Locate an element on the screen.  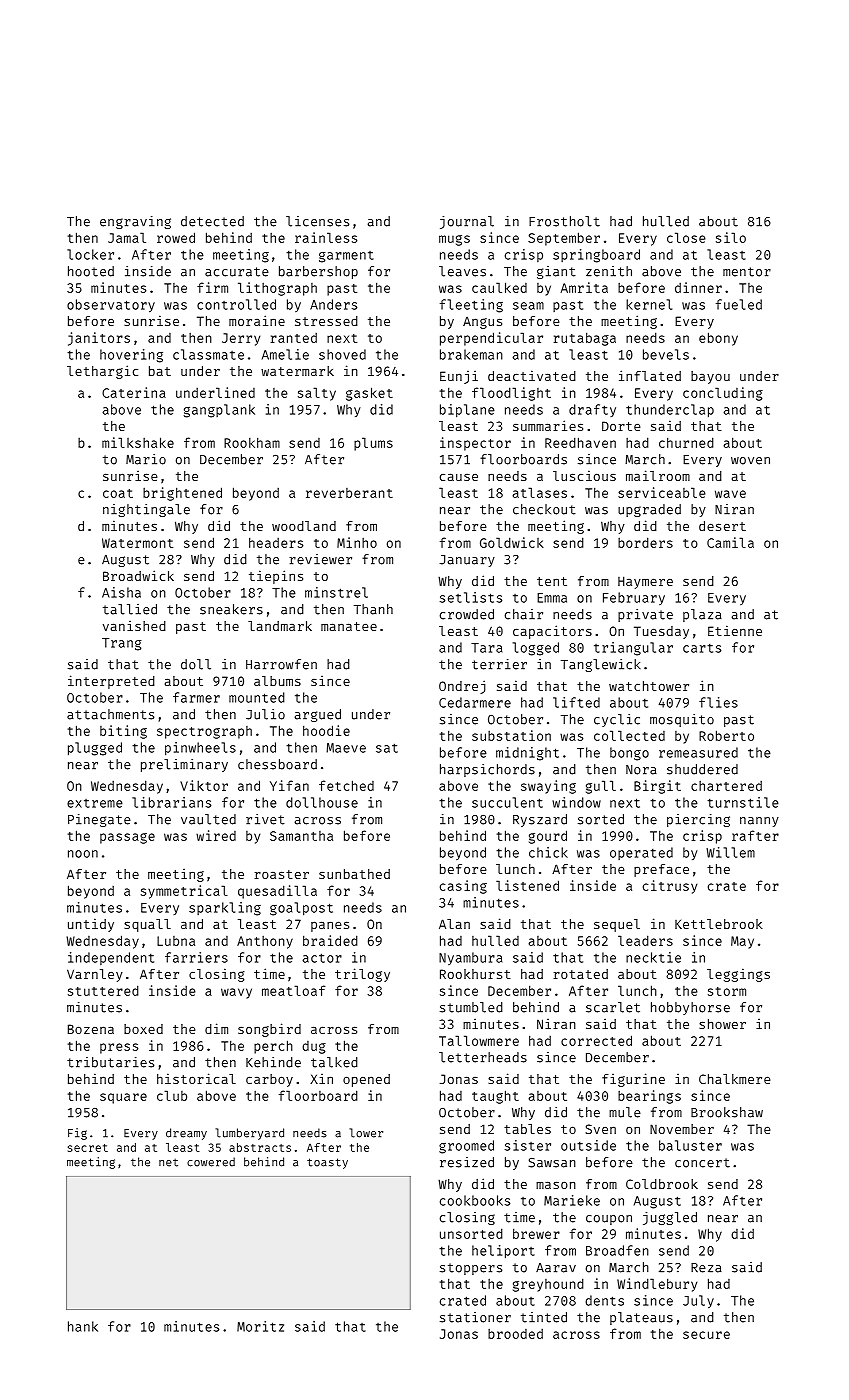
Marieke is located at coordinates (572, 1200).
